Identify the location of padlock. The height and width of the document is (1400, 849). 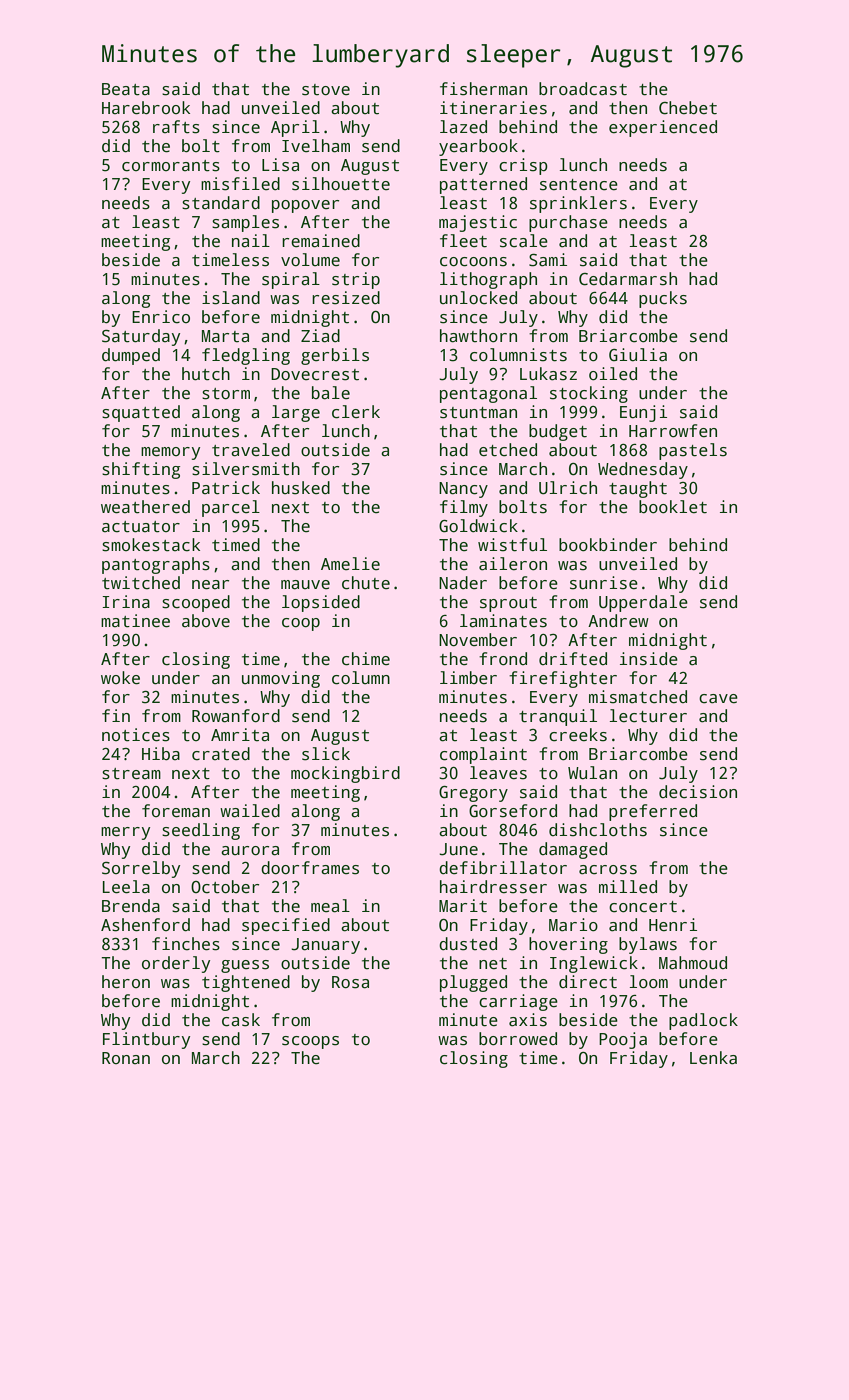
(703, 1021).
